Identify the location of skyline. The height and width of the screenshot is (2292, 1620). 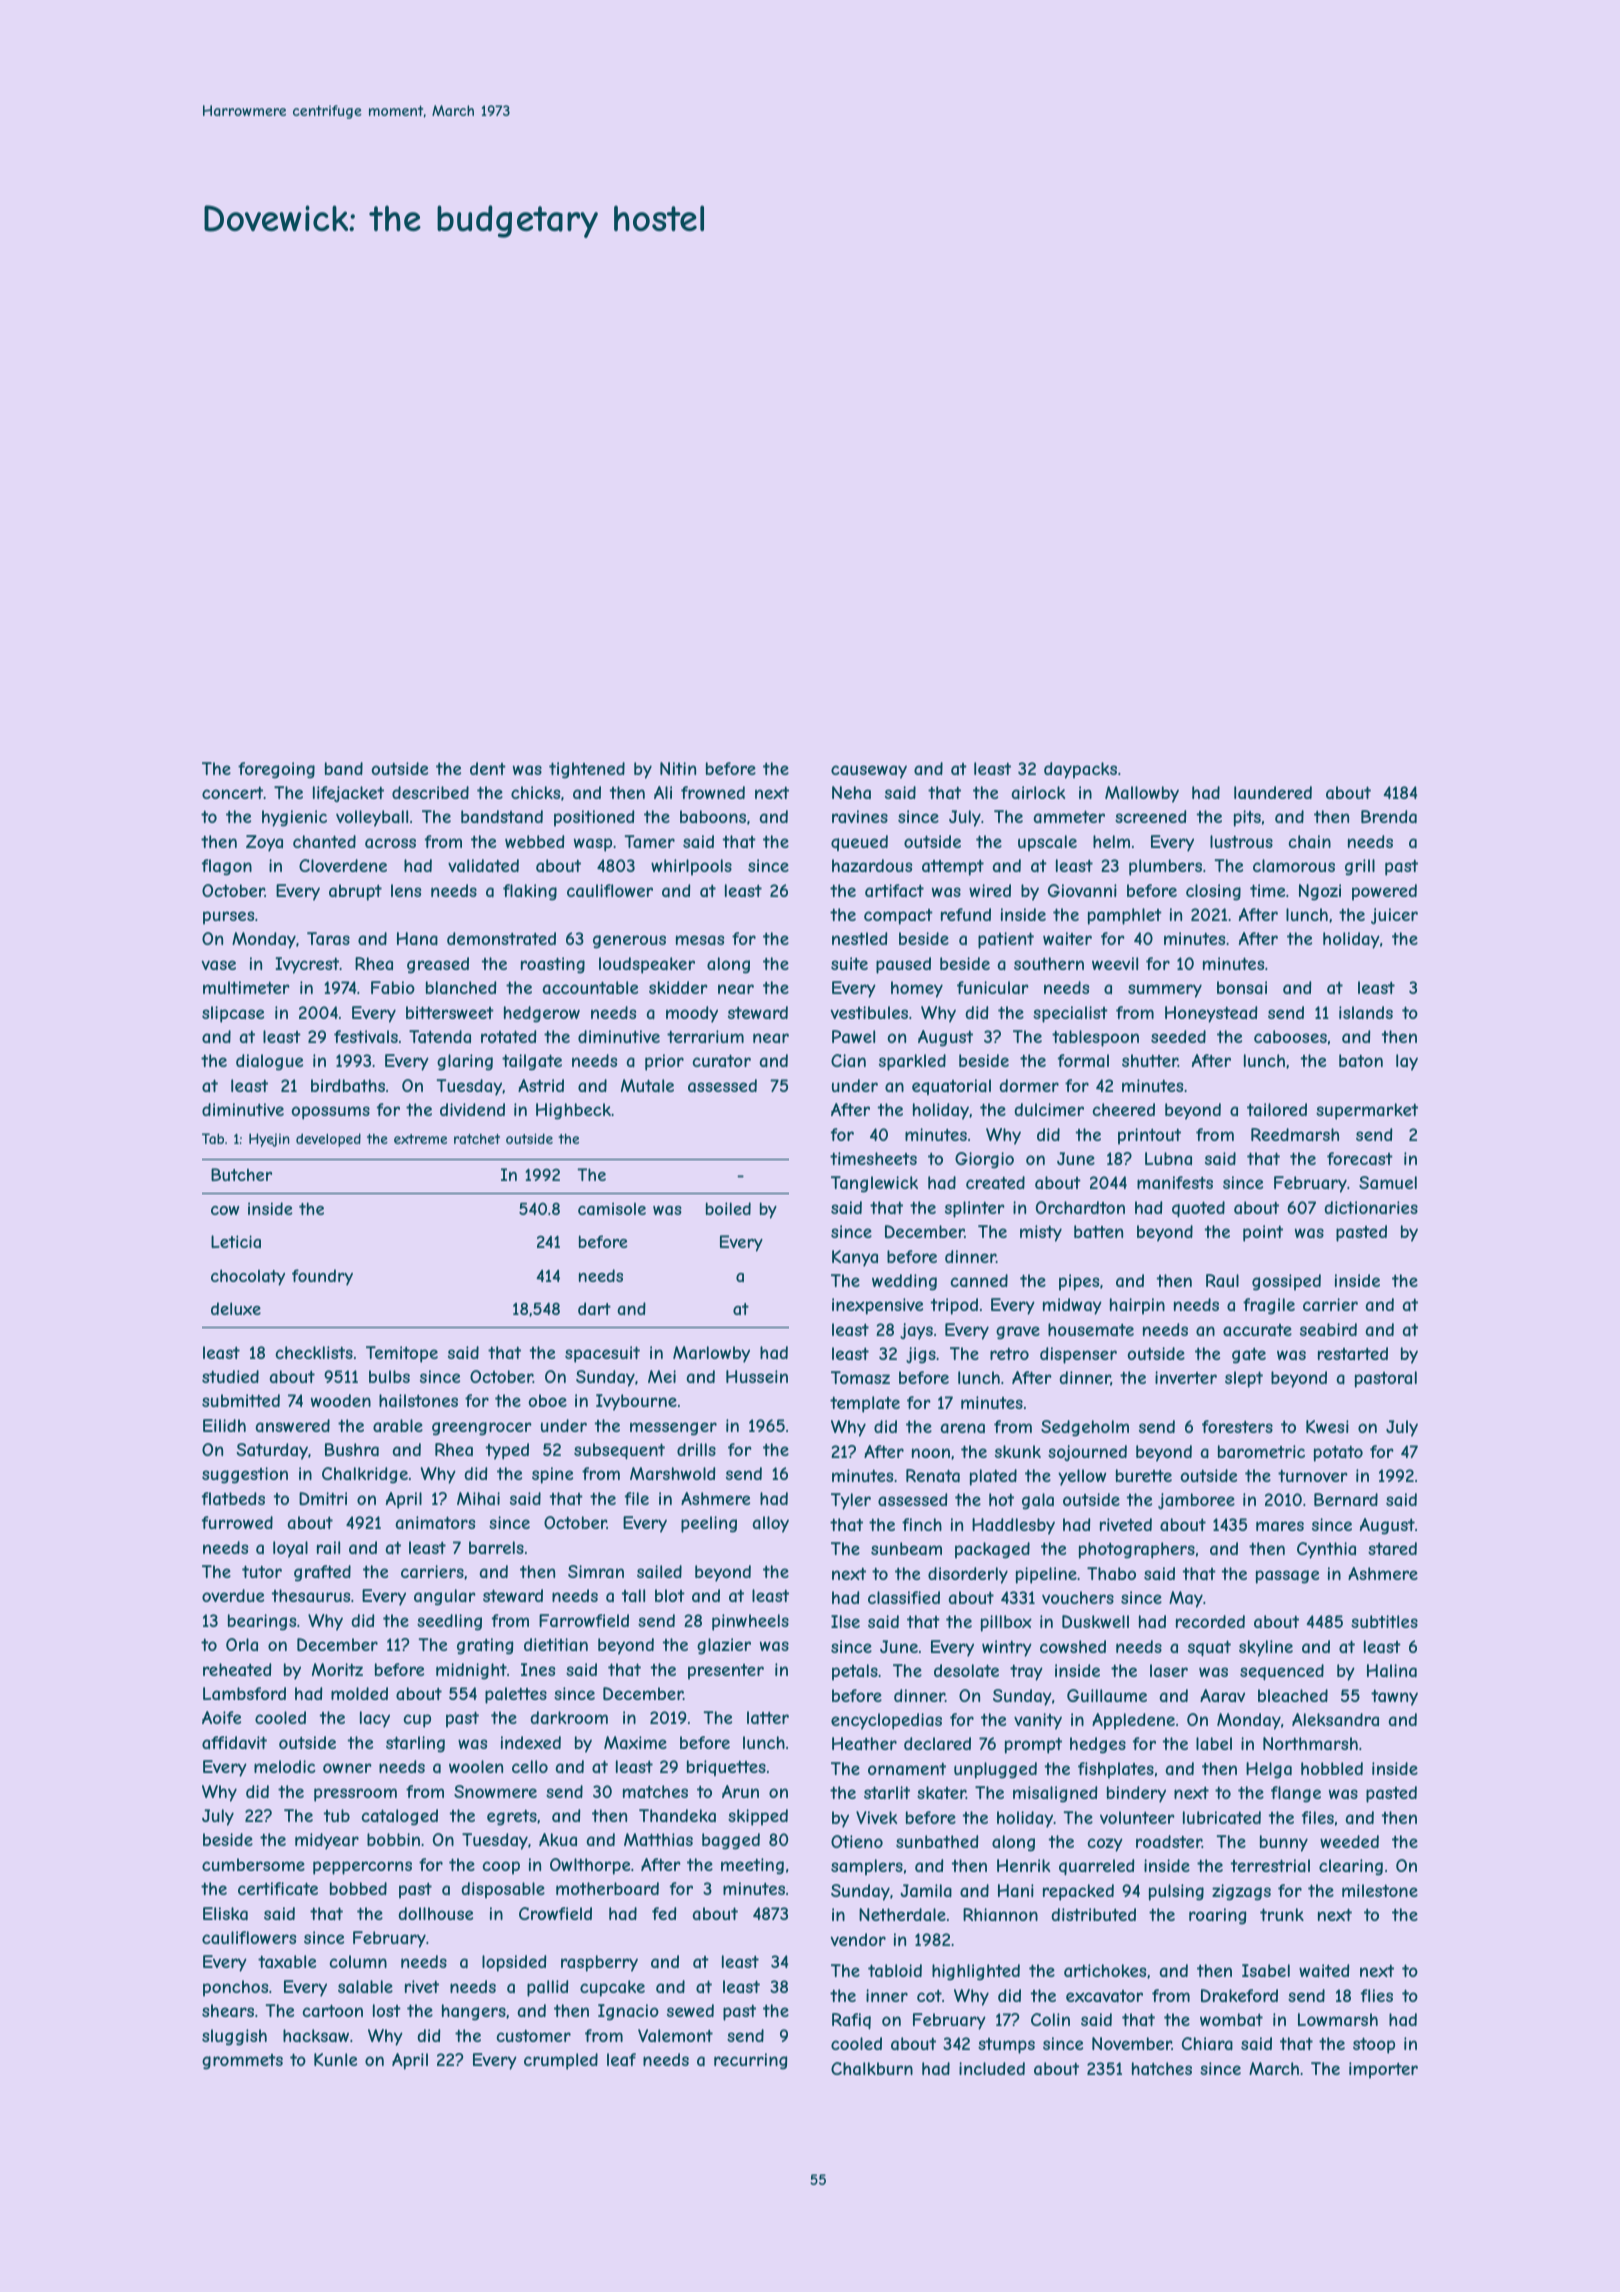
(1266, 1648).
